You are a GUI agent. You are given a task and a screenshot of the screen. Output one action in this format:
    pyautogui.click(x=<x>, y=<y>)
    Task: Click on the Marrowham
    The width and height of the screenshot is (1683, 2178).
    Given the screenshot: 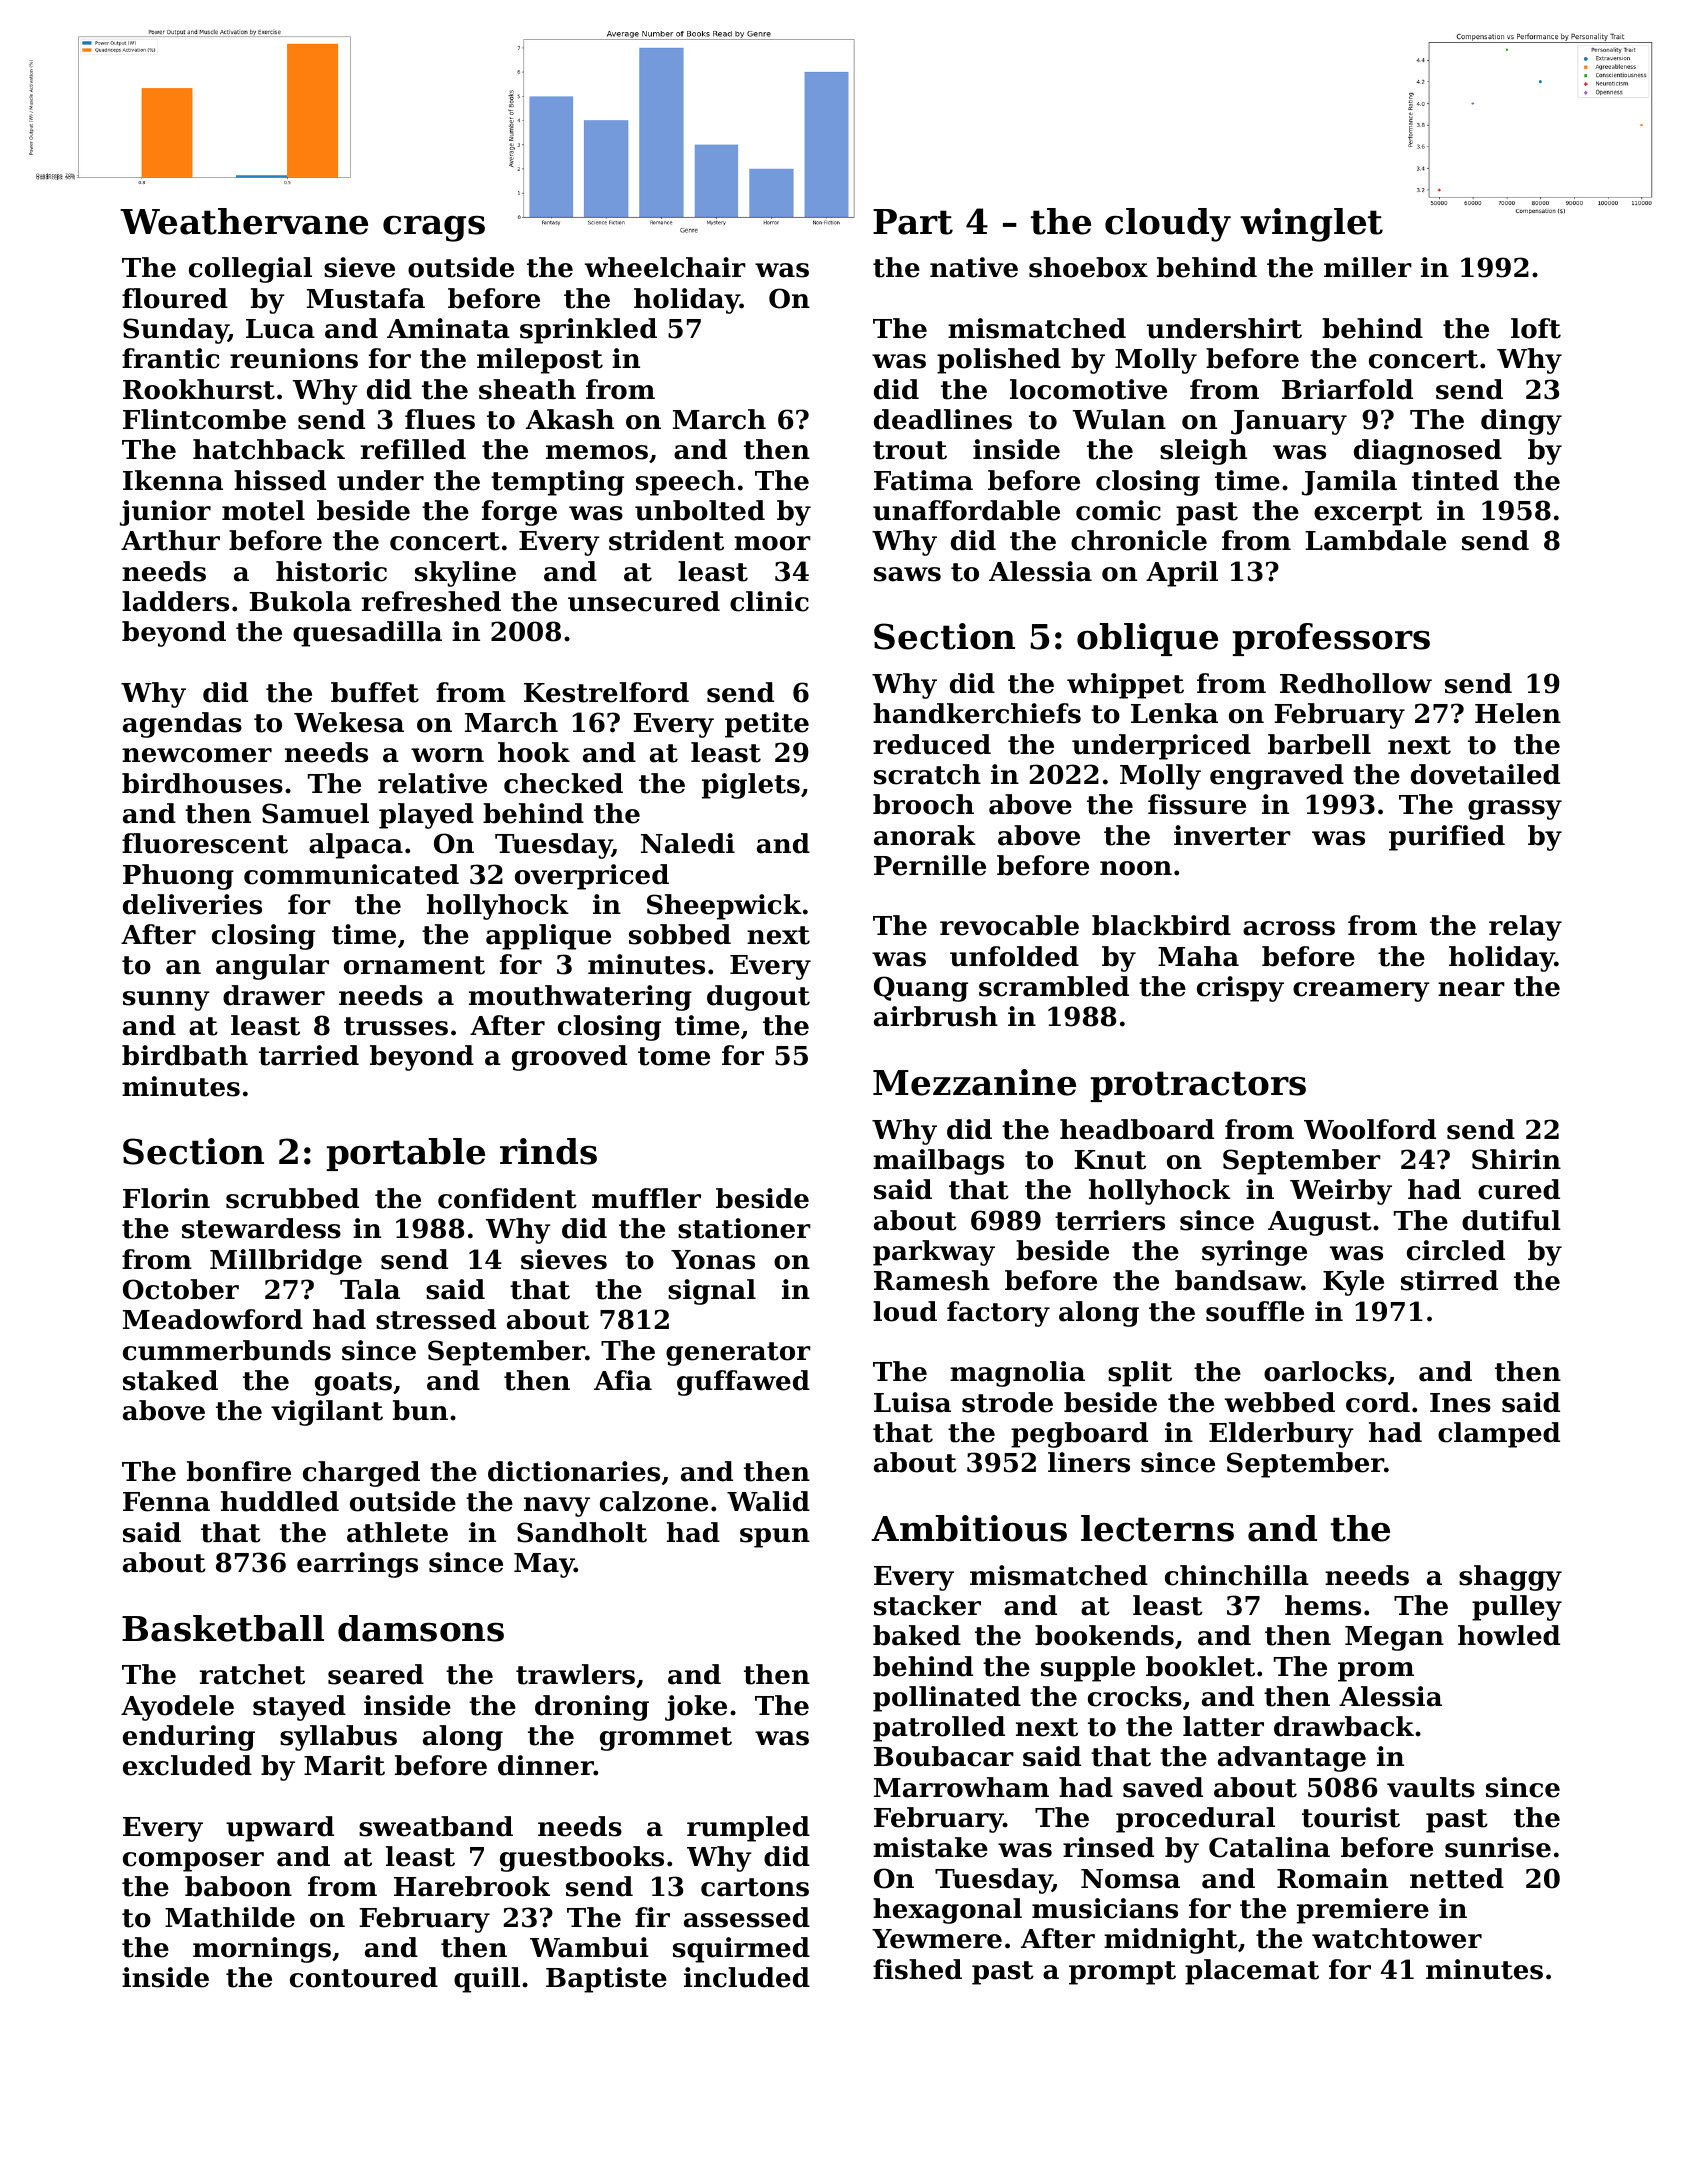 What is the action you would take?
    pyautogui.click(x=961, y=1787)
